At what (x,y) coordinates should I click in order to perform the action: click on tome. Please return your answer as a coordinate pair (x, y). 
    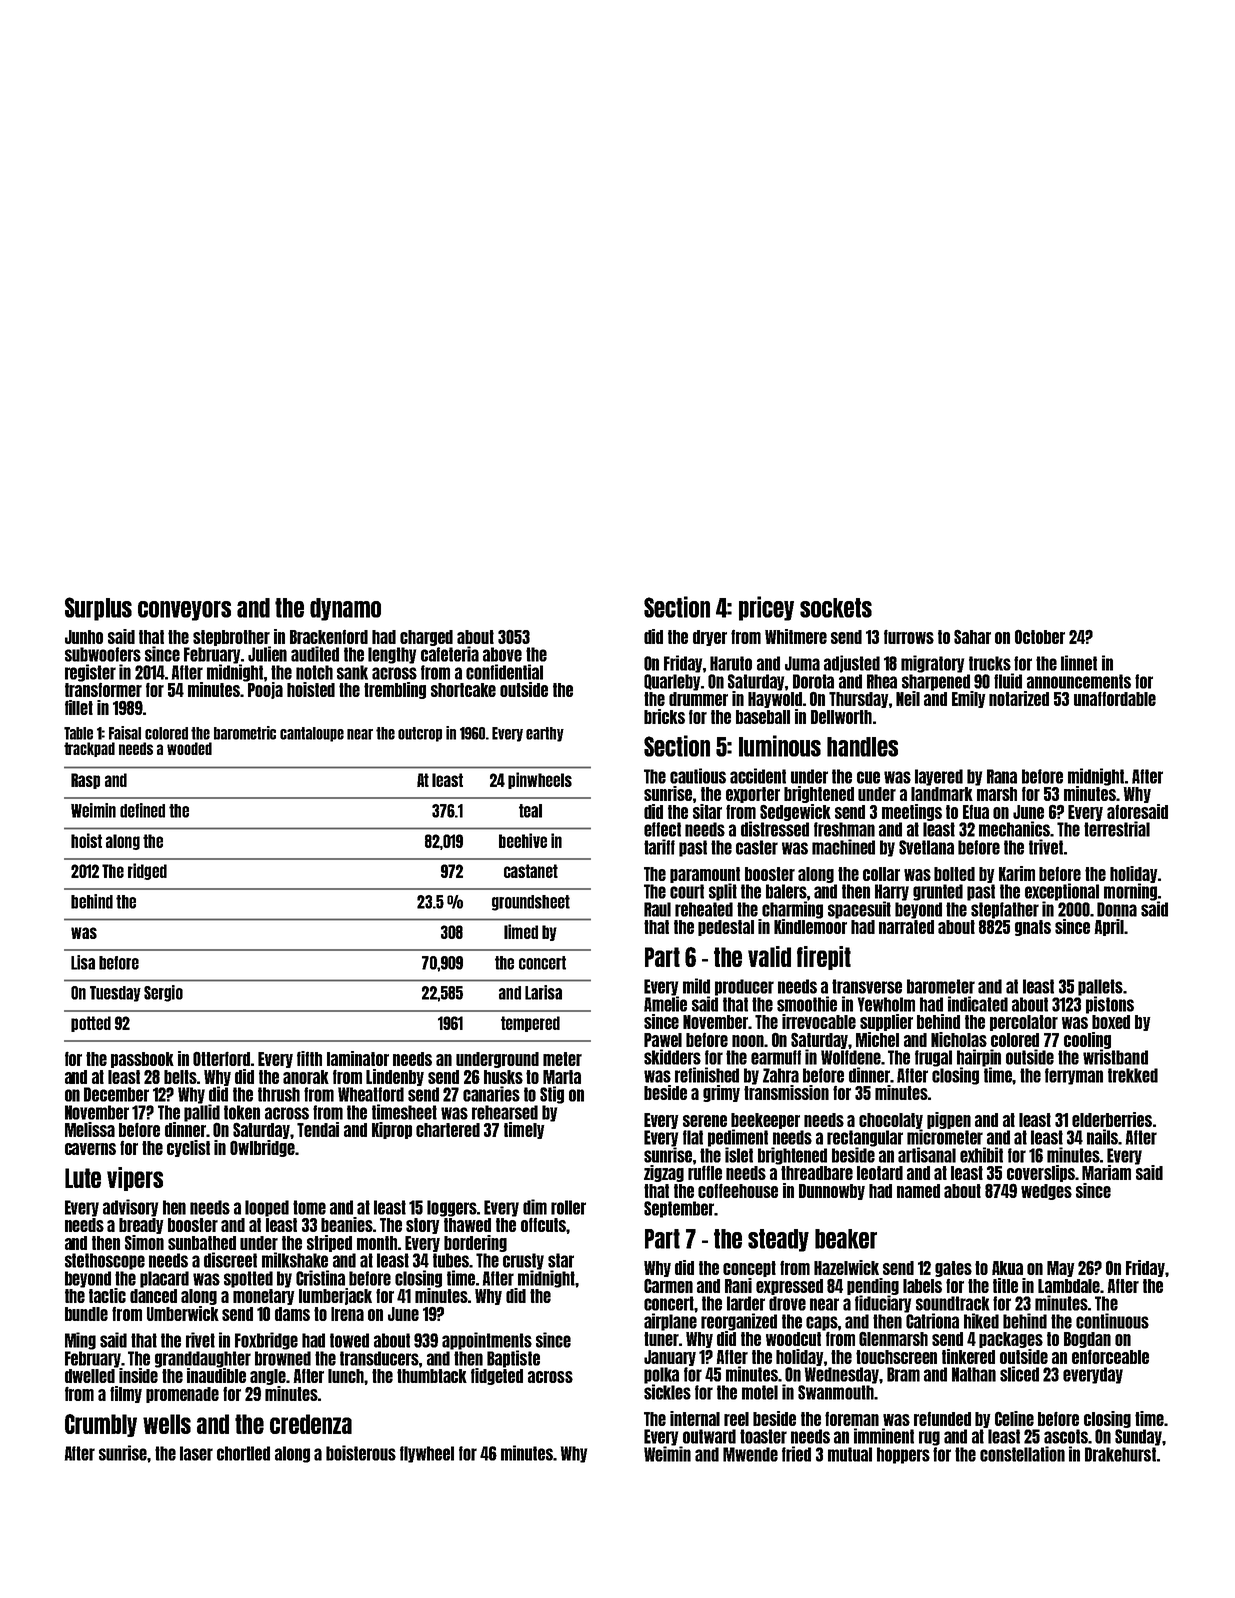
    Looking at the image, I should click on (309, 1207).
